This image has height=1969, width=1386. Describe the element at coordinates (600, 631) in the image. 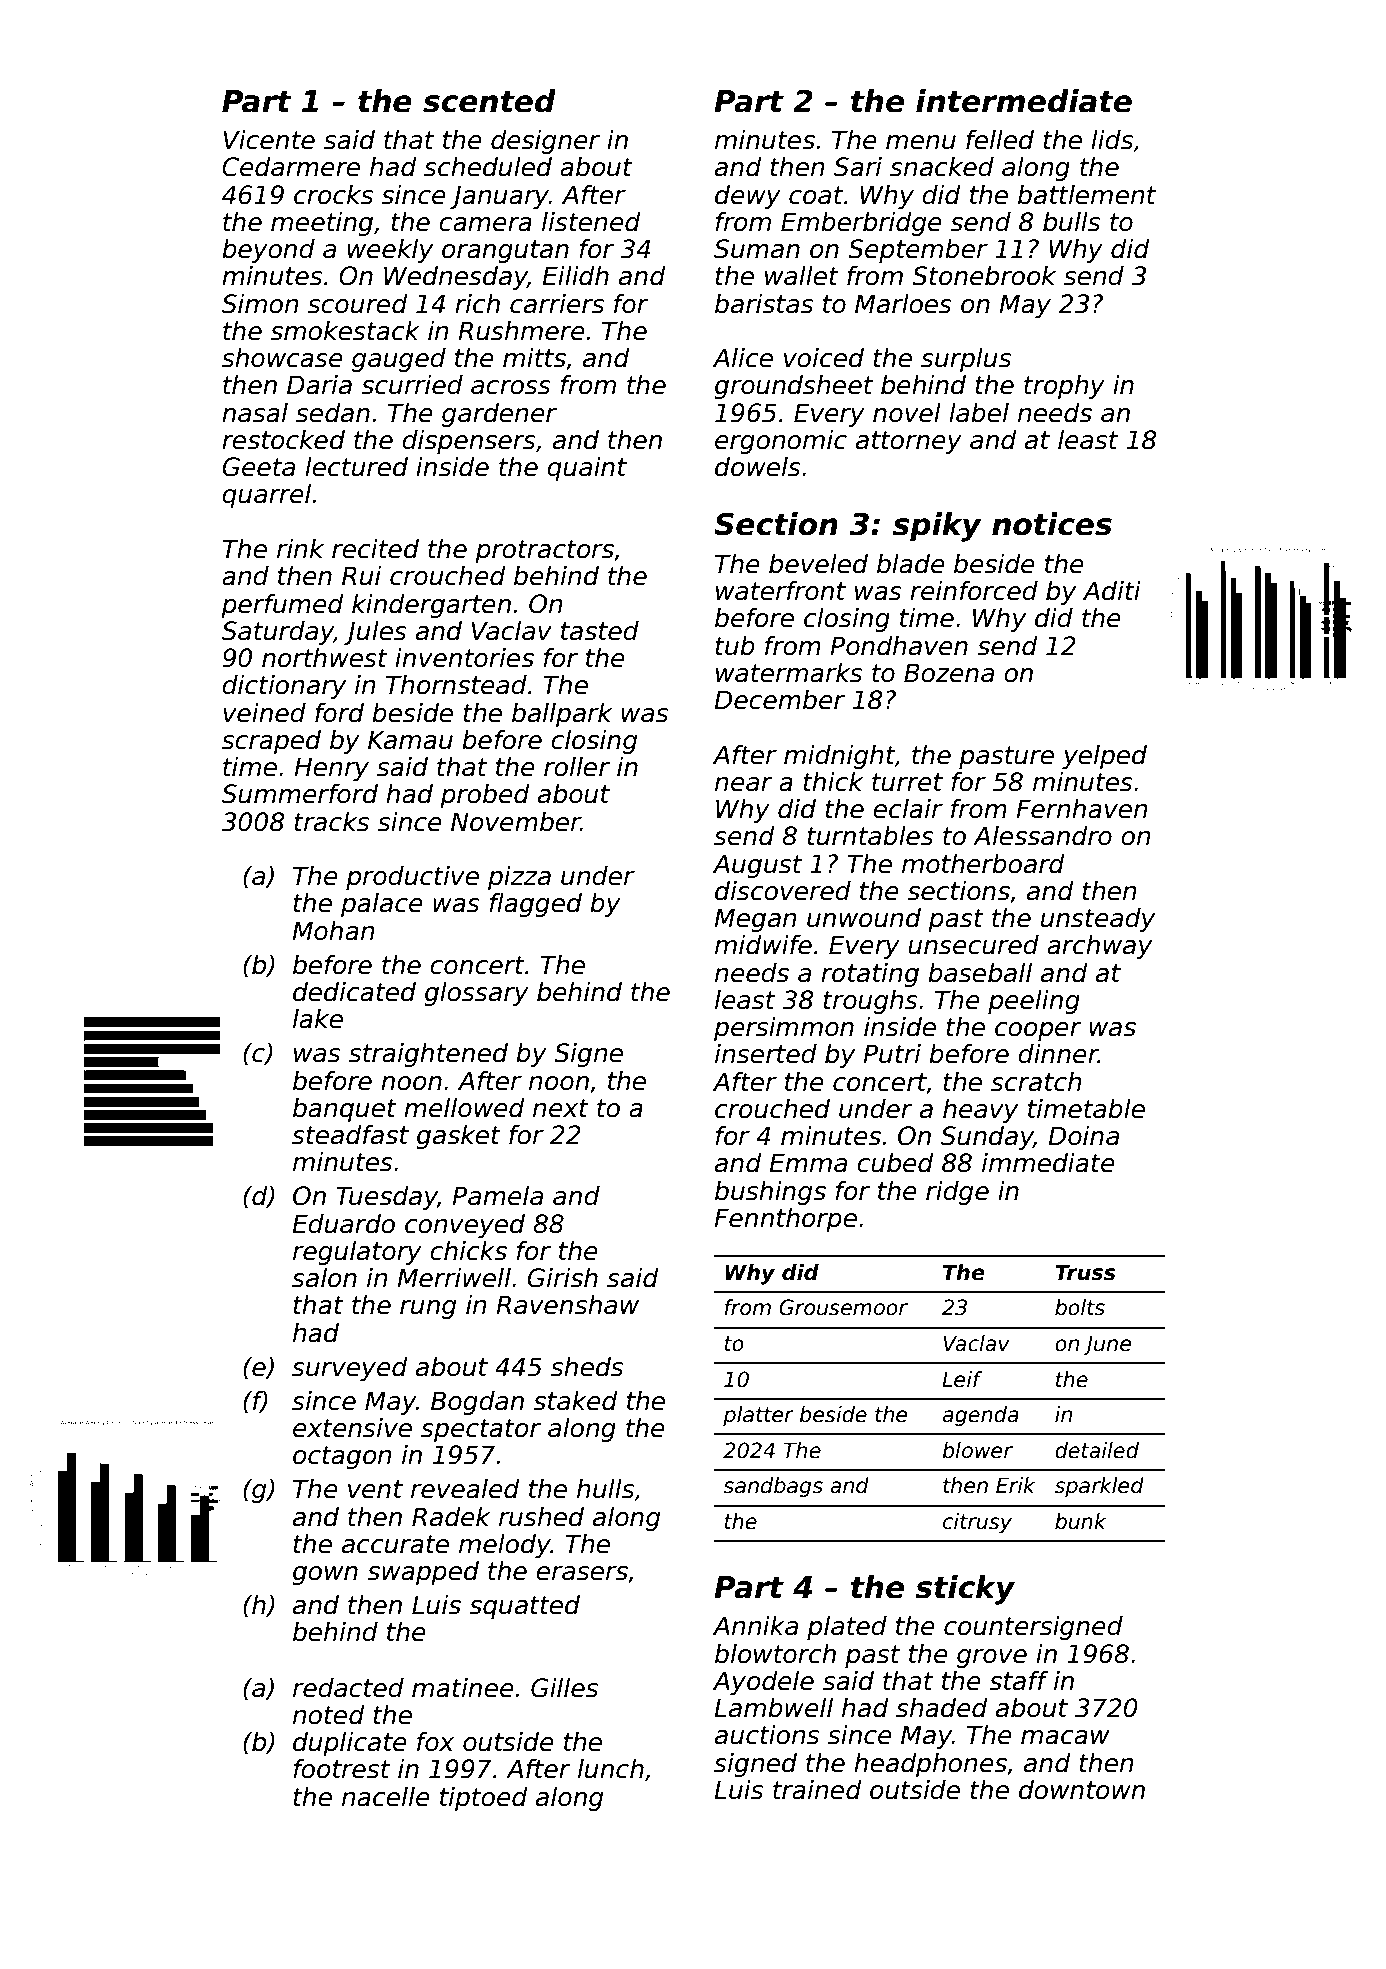

I see `tasted` at that location.
